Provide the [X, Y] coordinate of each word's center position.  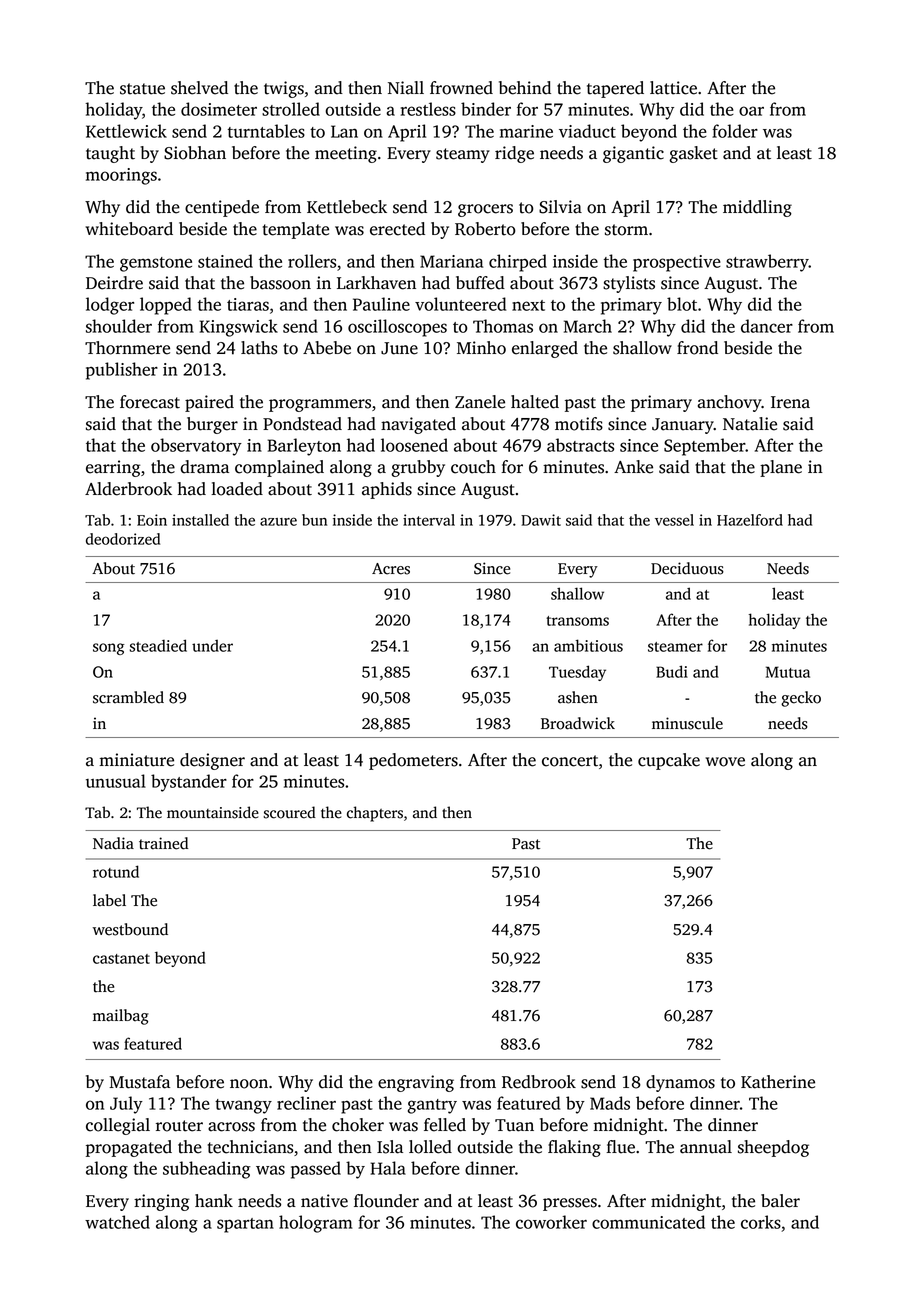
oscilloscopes [397, 328]
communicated [648, 1222]
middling [757, 208]
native [324, 1201]
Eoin [152, 520]
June [399, 348]
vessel [674, 520]
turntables [266, 131]
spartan [245, 1225]
